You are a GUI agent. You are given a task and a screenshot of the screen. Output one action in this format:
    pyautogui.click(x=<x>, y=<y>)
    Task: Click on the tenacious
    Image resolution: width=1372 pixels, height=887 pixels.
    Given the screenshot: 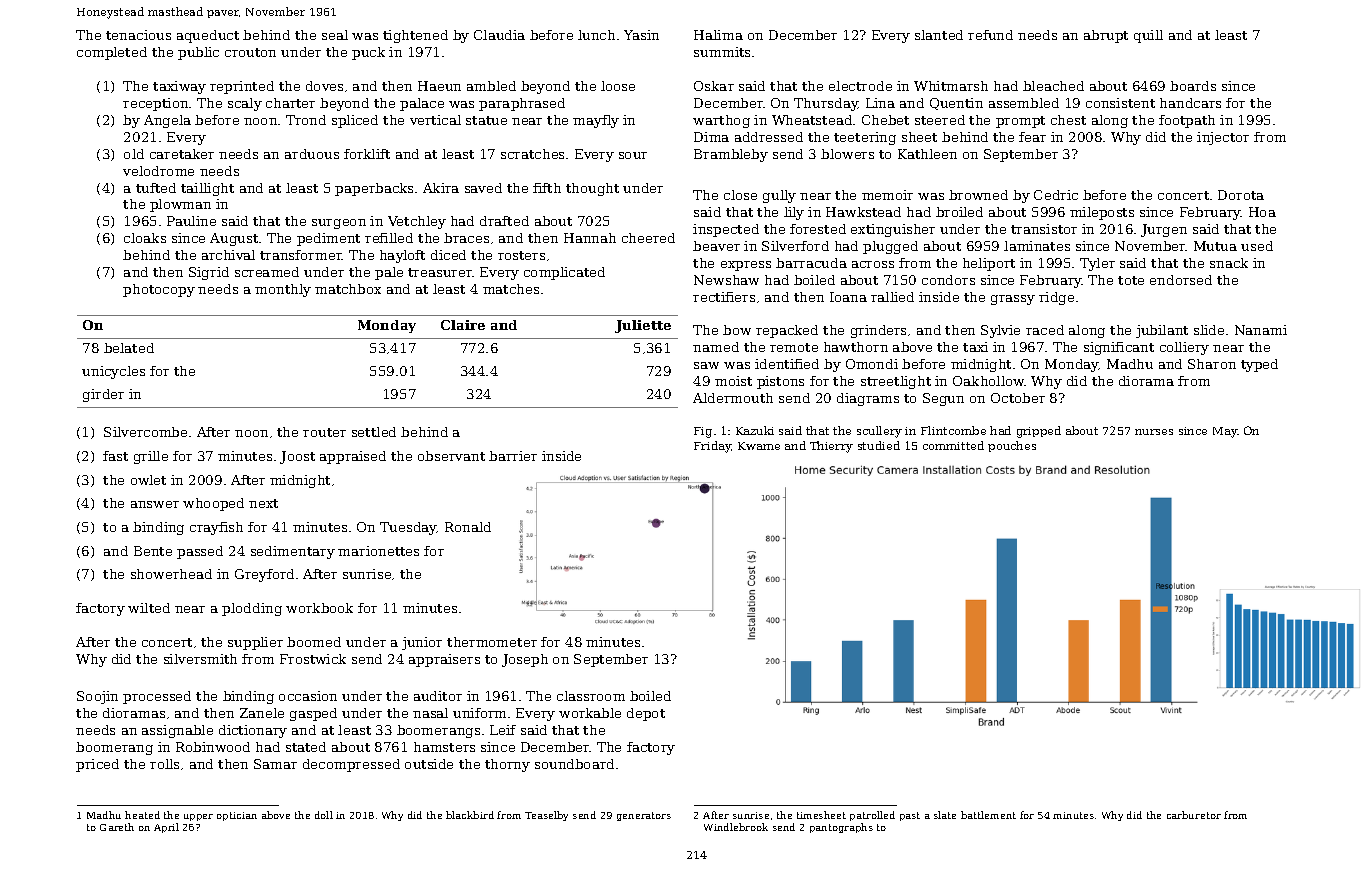 What is the action you would take?
    pyautogui.click(x=138, y=35)
